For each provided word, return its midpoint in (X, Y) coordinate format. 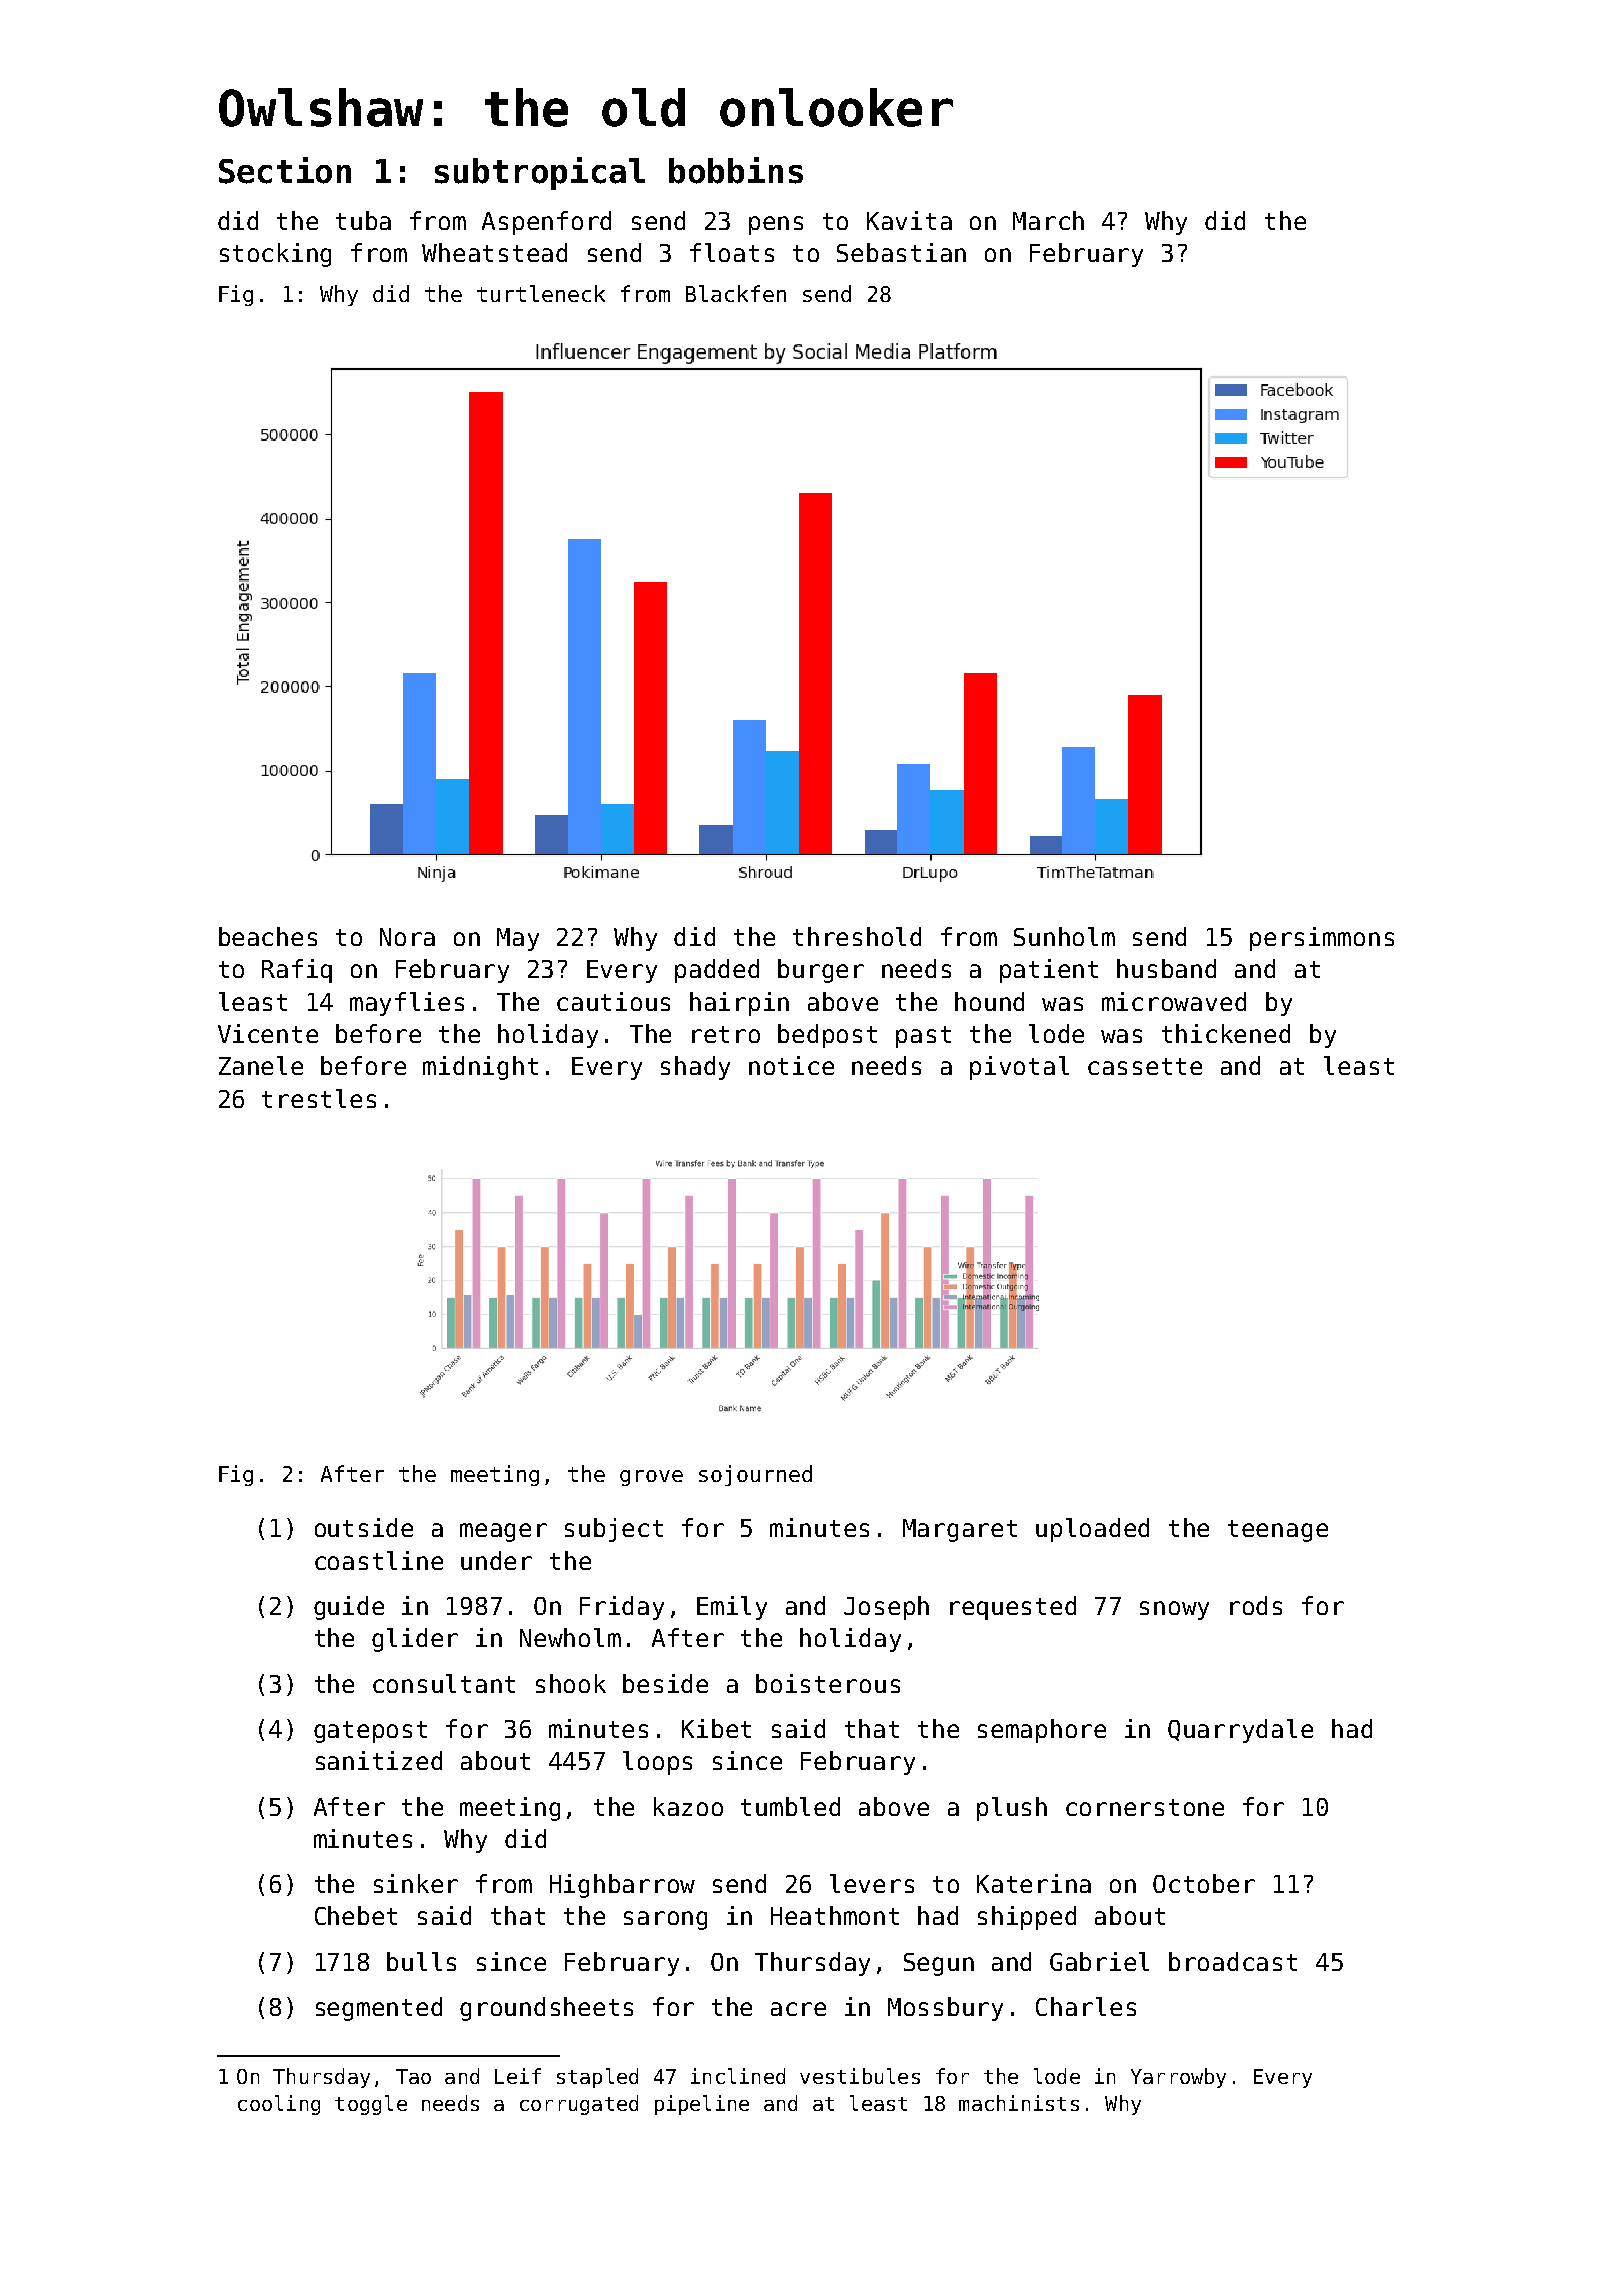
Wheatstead (494, 252)
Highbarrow (622, 1886)
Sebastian (901, 252)
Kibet (716, 1728)
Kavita (909, 220)
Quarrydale (1240, 1731)
